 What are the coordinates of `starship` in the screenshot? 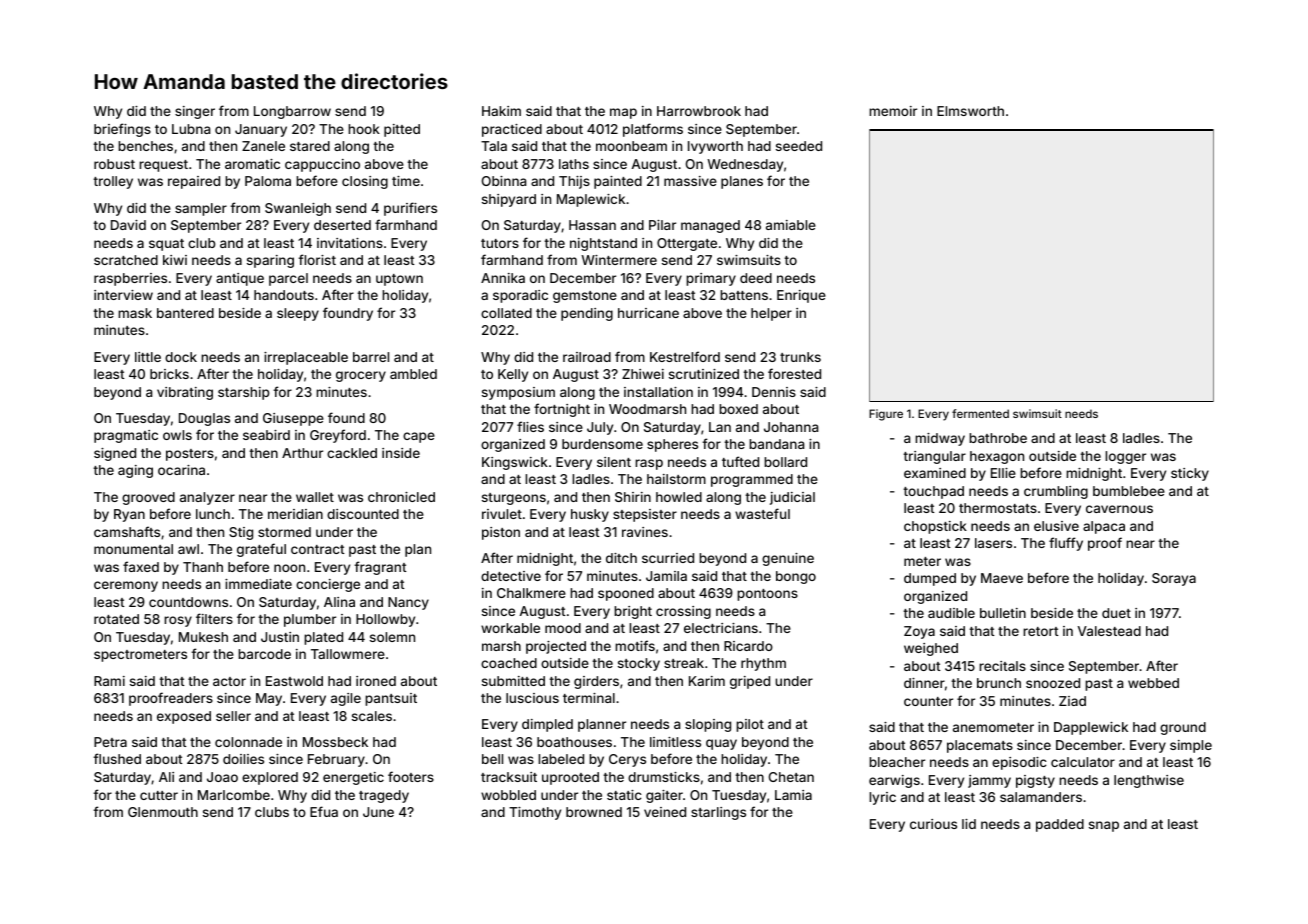 It's located at (244, 393).
